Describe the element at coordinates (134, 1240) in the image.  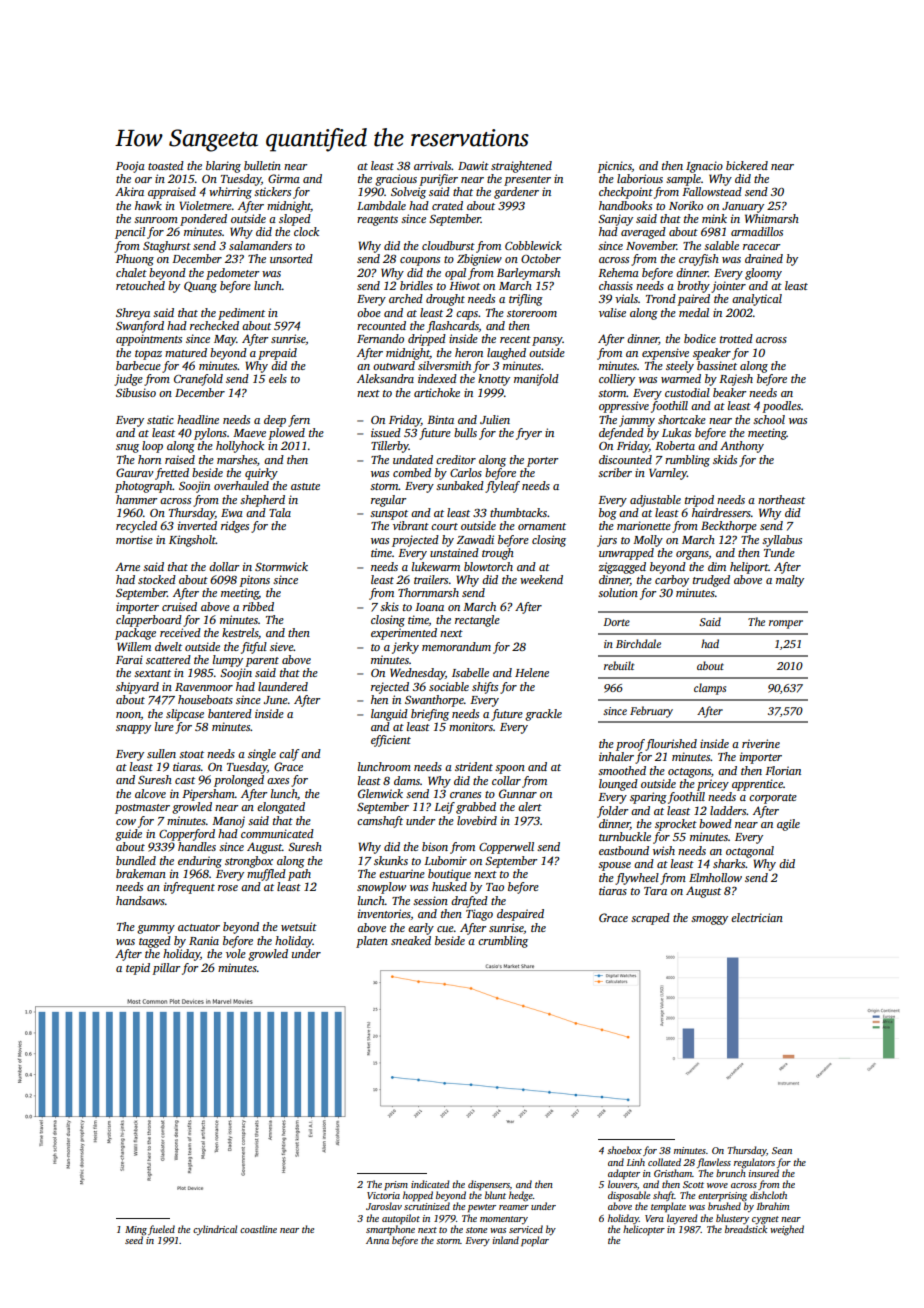
I see `seed` at that location.
